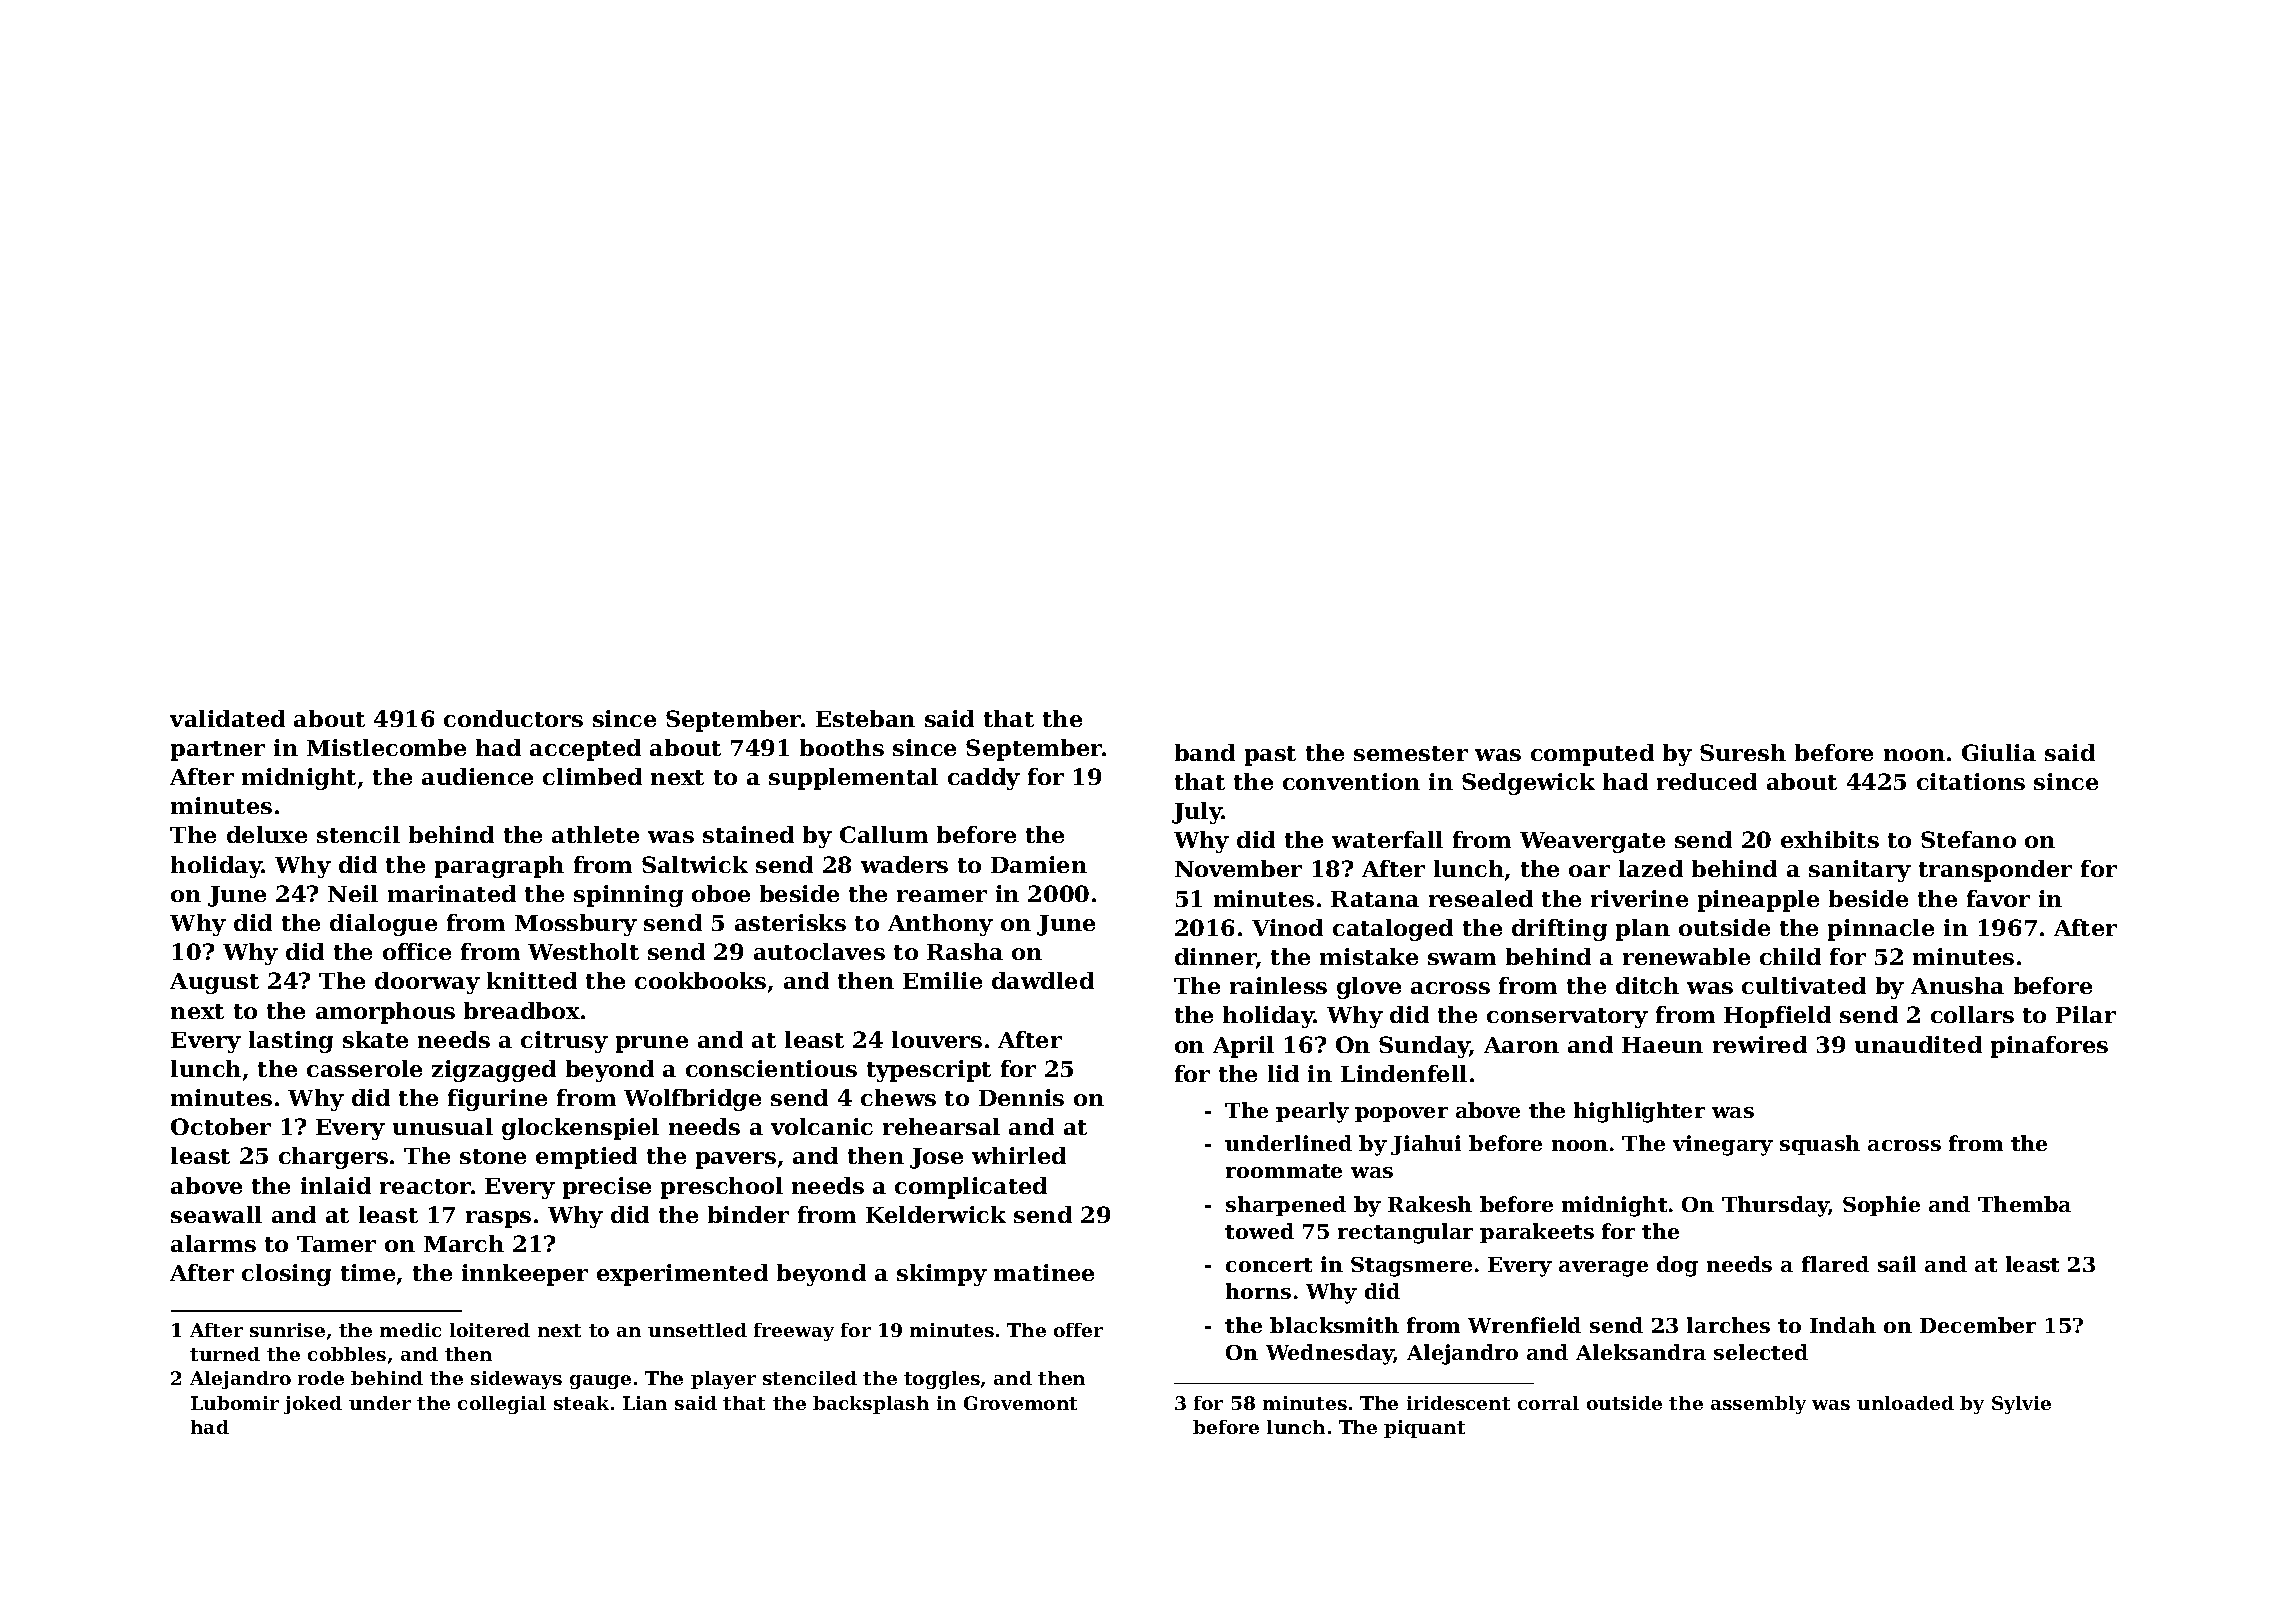  What do you see at coordinates (1775, 1206) in the screenshot?
I see `Thursday` at bounding box center [1775, 1206].
